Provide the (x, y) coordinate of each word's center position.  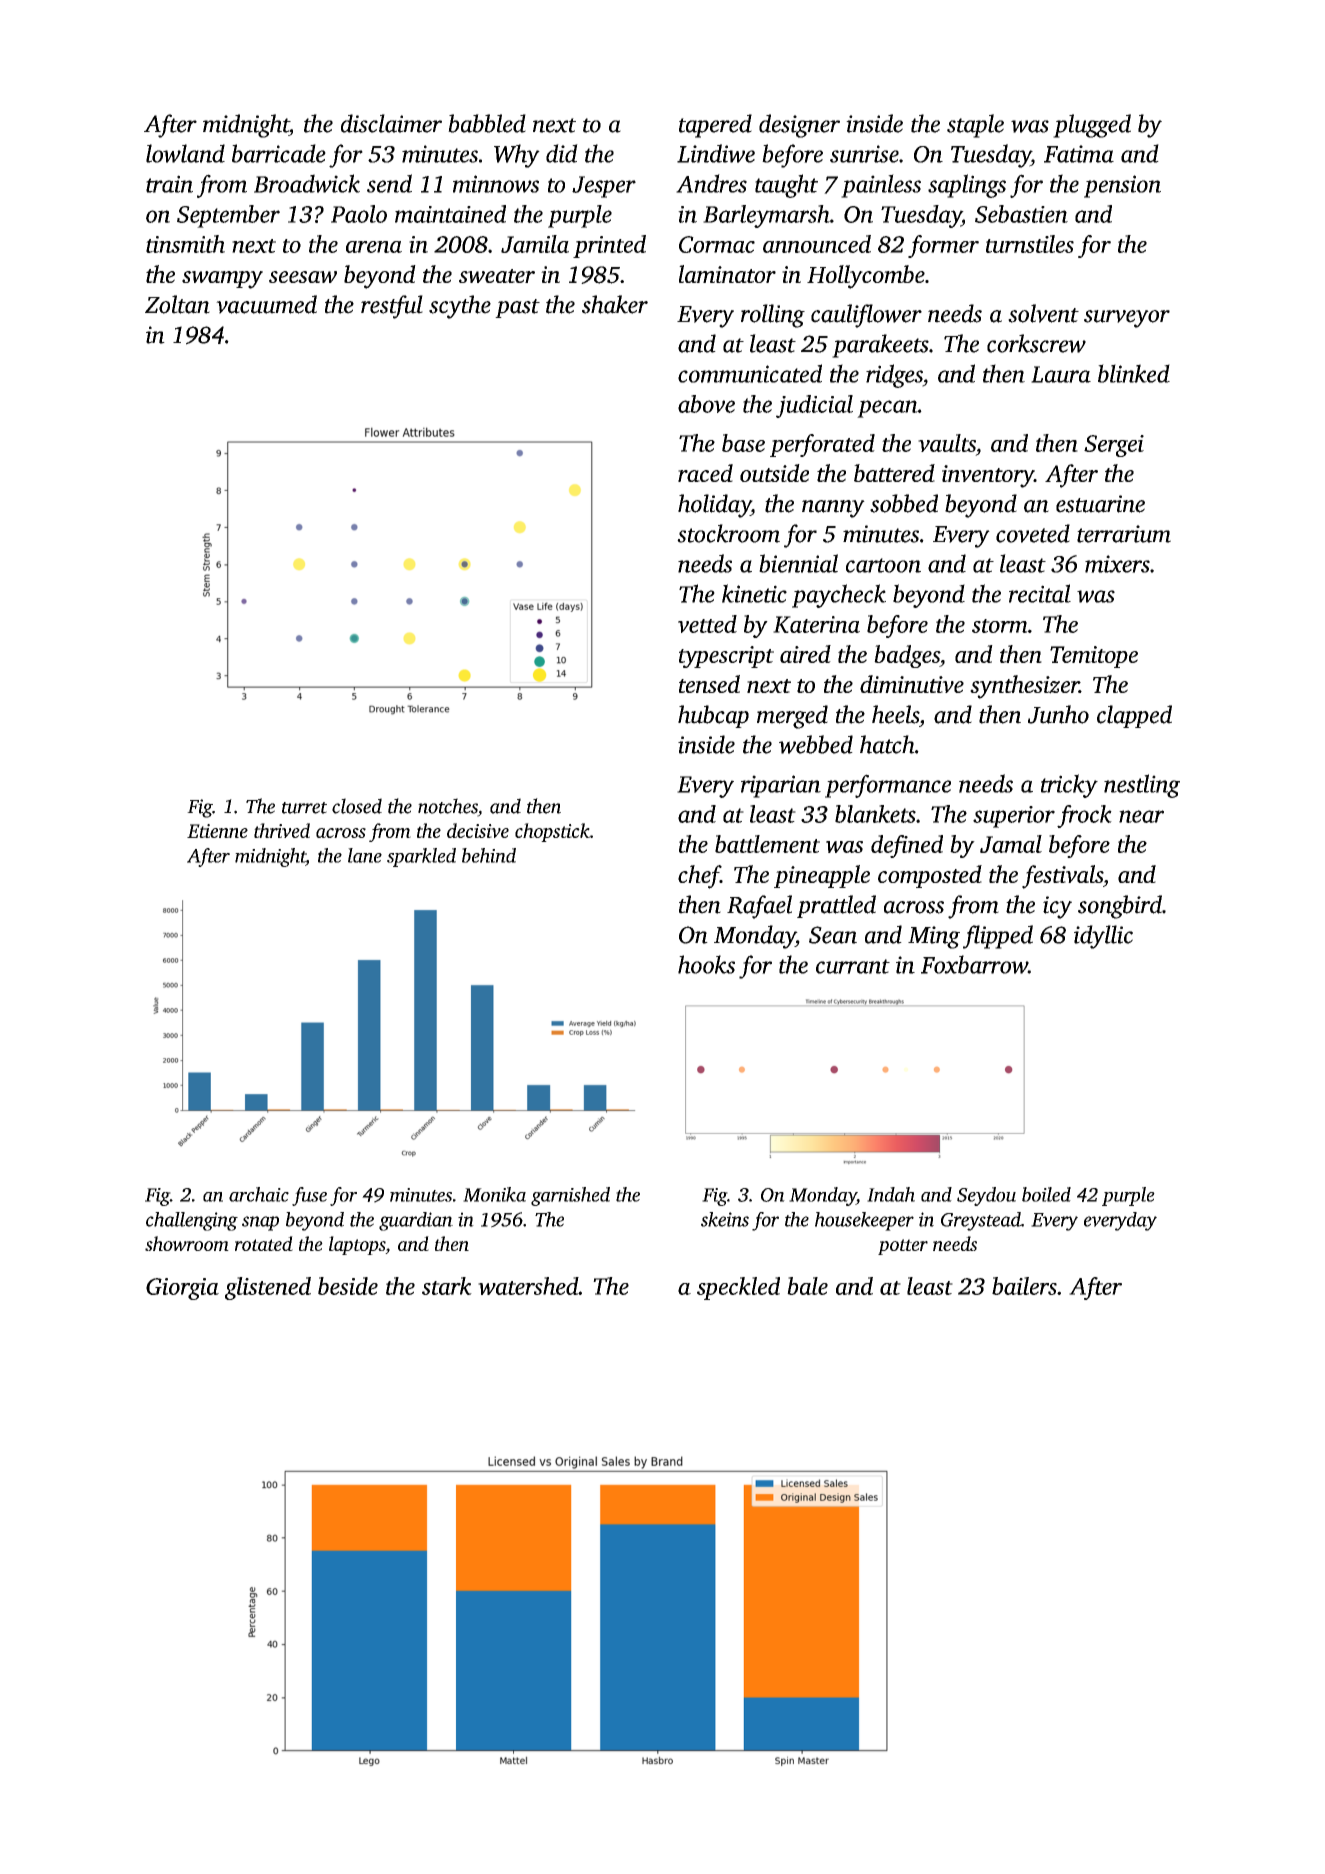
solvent (1043, 313)
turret (304, 808)
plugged (1092, 126)
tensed (709, 684)
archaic (259, 1194)
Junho (1058, 714)
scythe (460, 307)
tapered (715, 126)
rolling (773, 316)
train (169, 184)
